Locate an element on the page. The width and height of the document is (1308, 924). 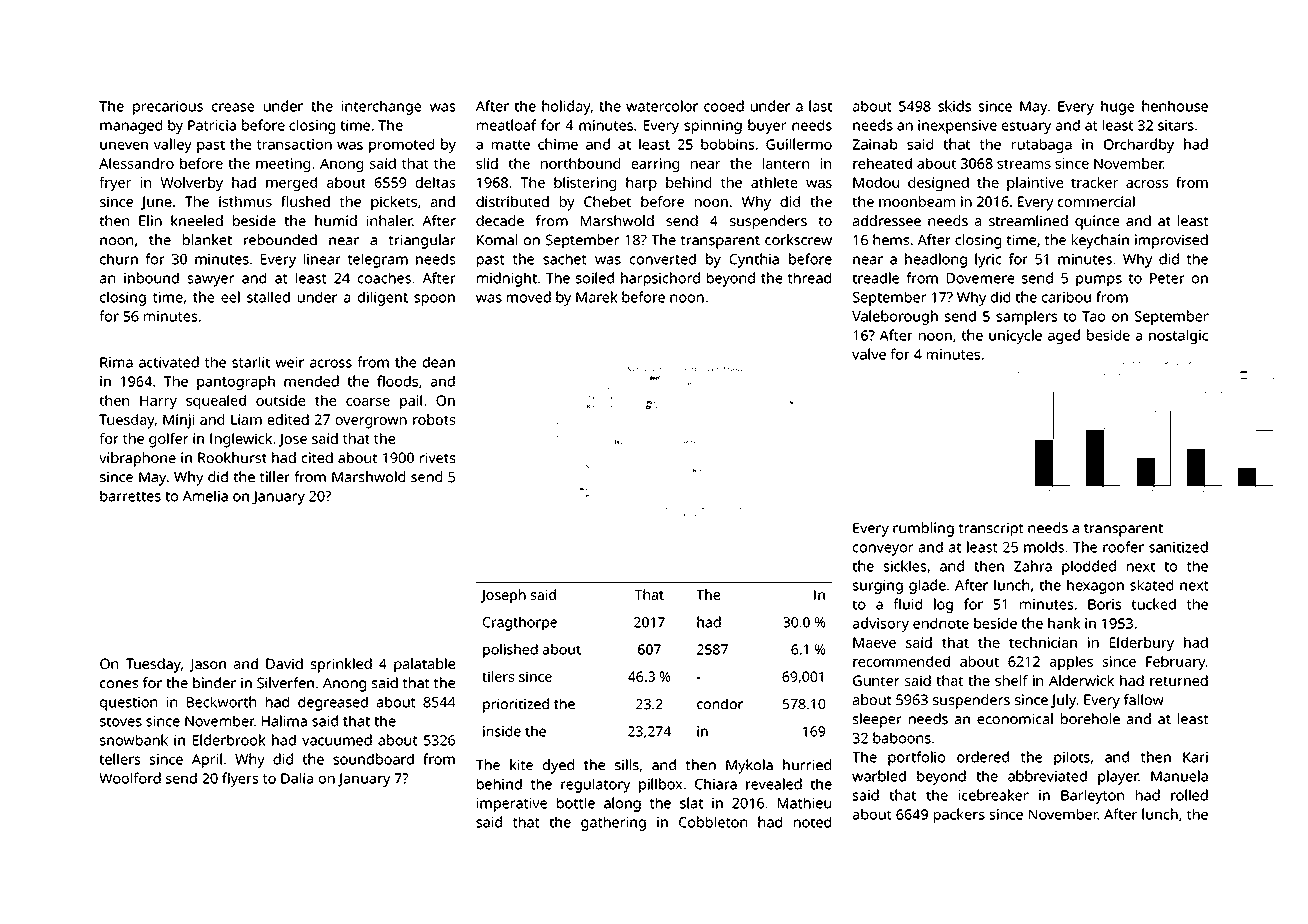
huge is located at coordinates (1118, 107).
